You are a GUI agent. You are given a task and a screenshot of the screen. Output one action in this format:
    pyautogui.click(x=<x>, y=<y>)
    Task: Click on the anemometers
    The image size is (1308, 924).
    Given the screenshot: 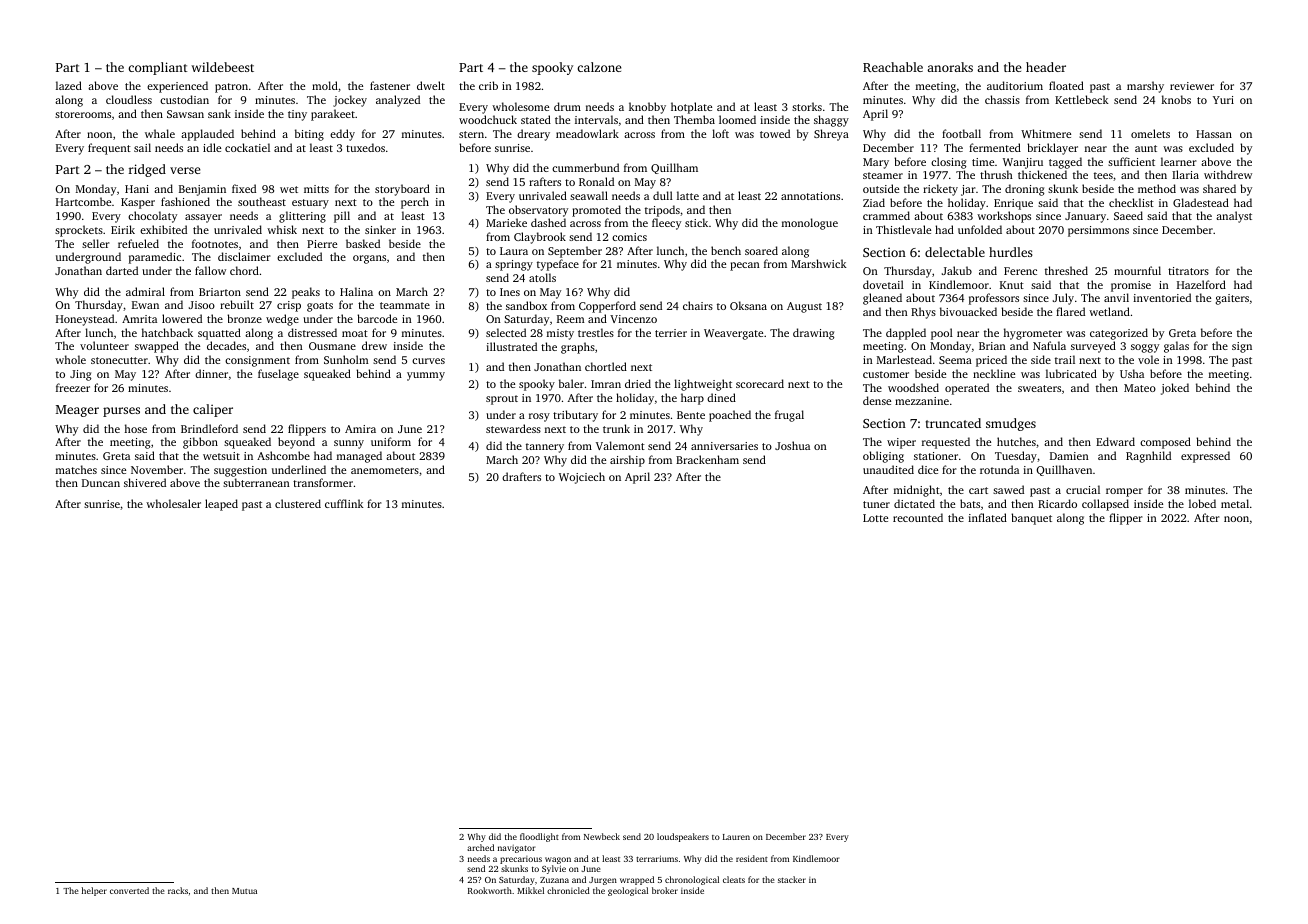 What is the action you would take?
    pyautogui.click(x=385, y=470)
